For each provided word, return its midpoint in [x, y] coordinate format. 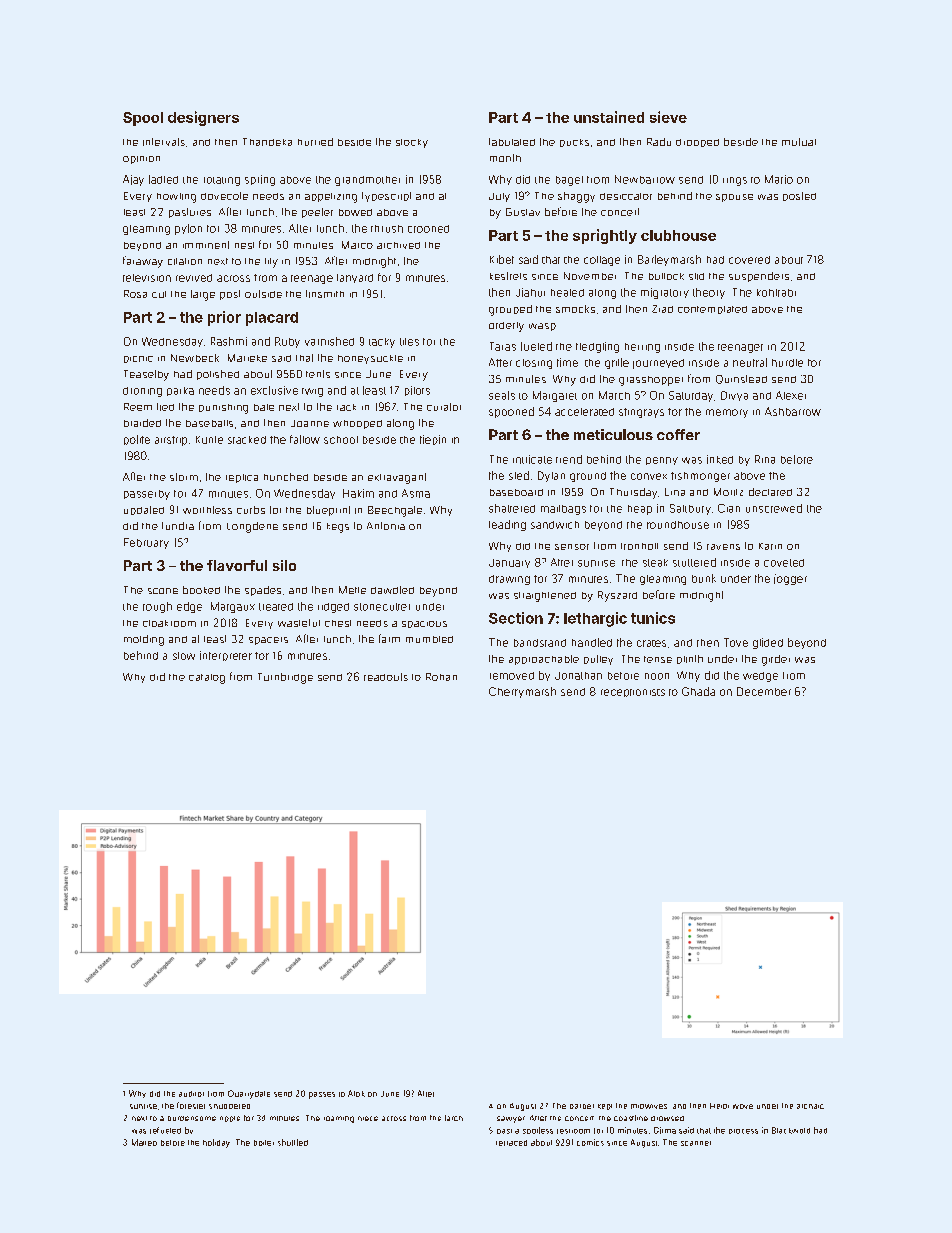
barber [582, 1106]
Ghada [698, 691]
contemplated [712, 310]
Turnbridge [285, 678]
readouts [386, 677]
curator [444, 407]
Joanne [310, 423]
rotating [222, 181]
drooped [697, 143]
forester [191, 1105]
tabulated [512, 142]
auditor [191, 1094]
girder [776, 660]
